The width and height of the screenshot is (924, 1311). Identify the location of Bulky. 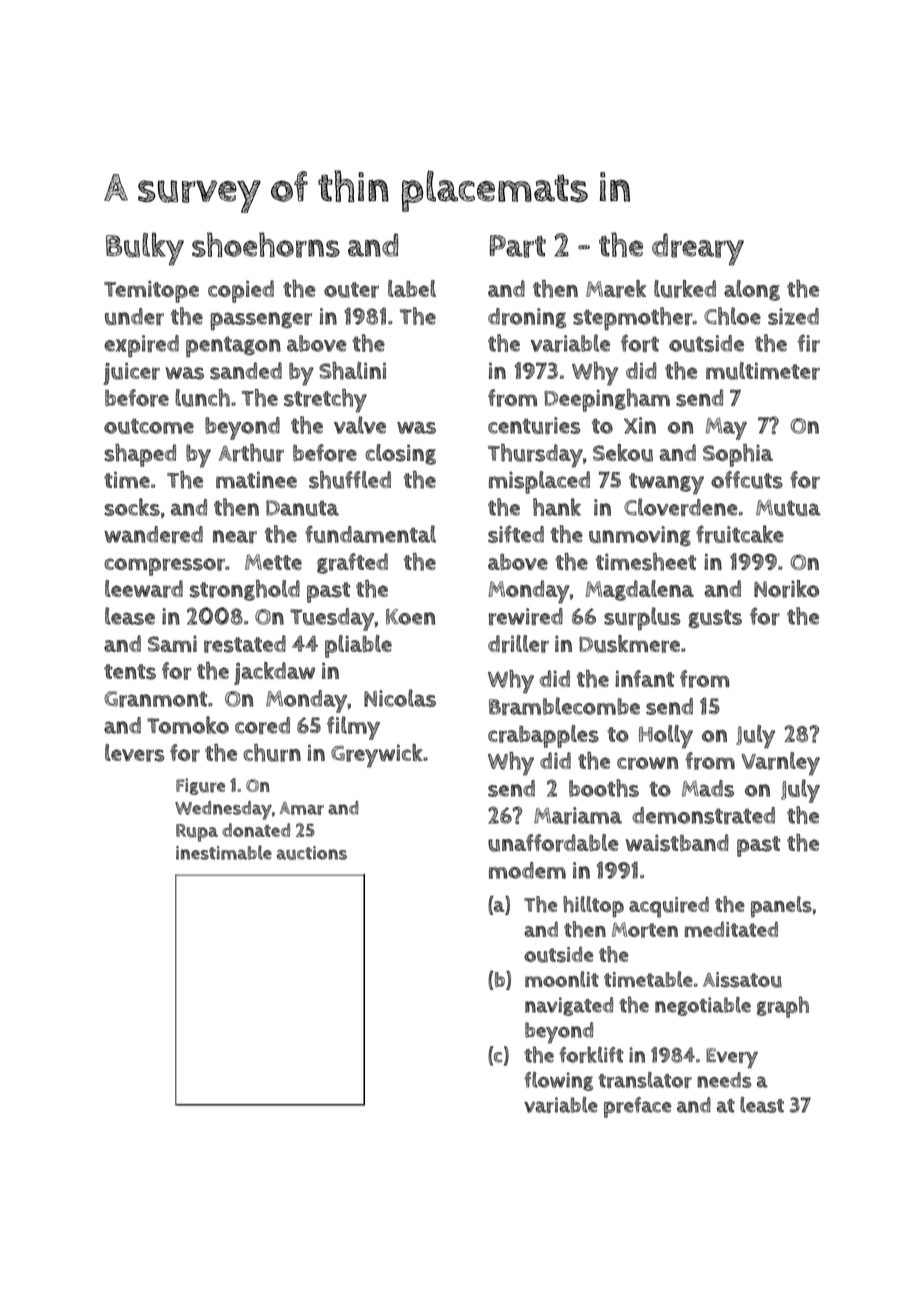
(145, 249).
